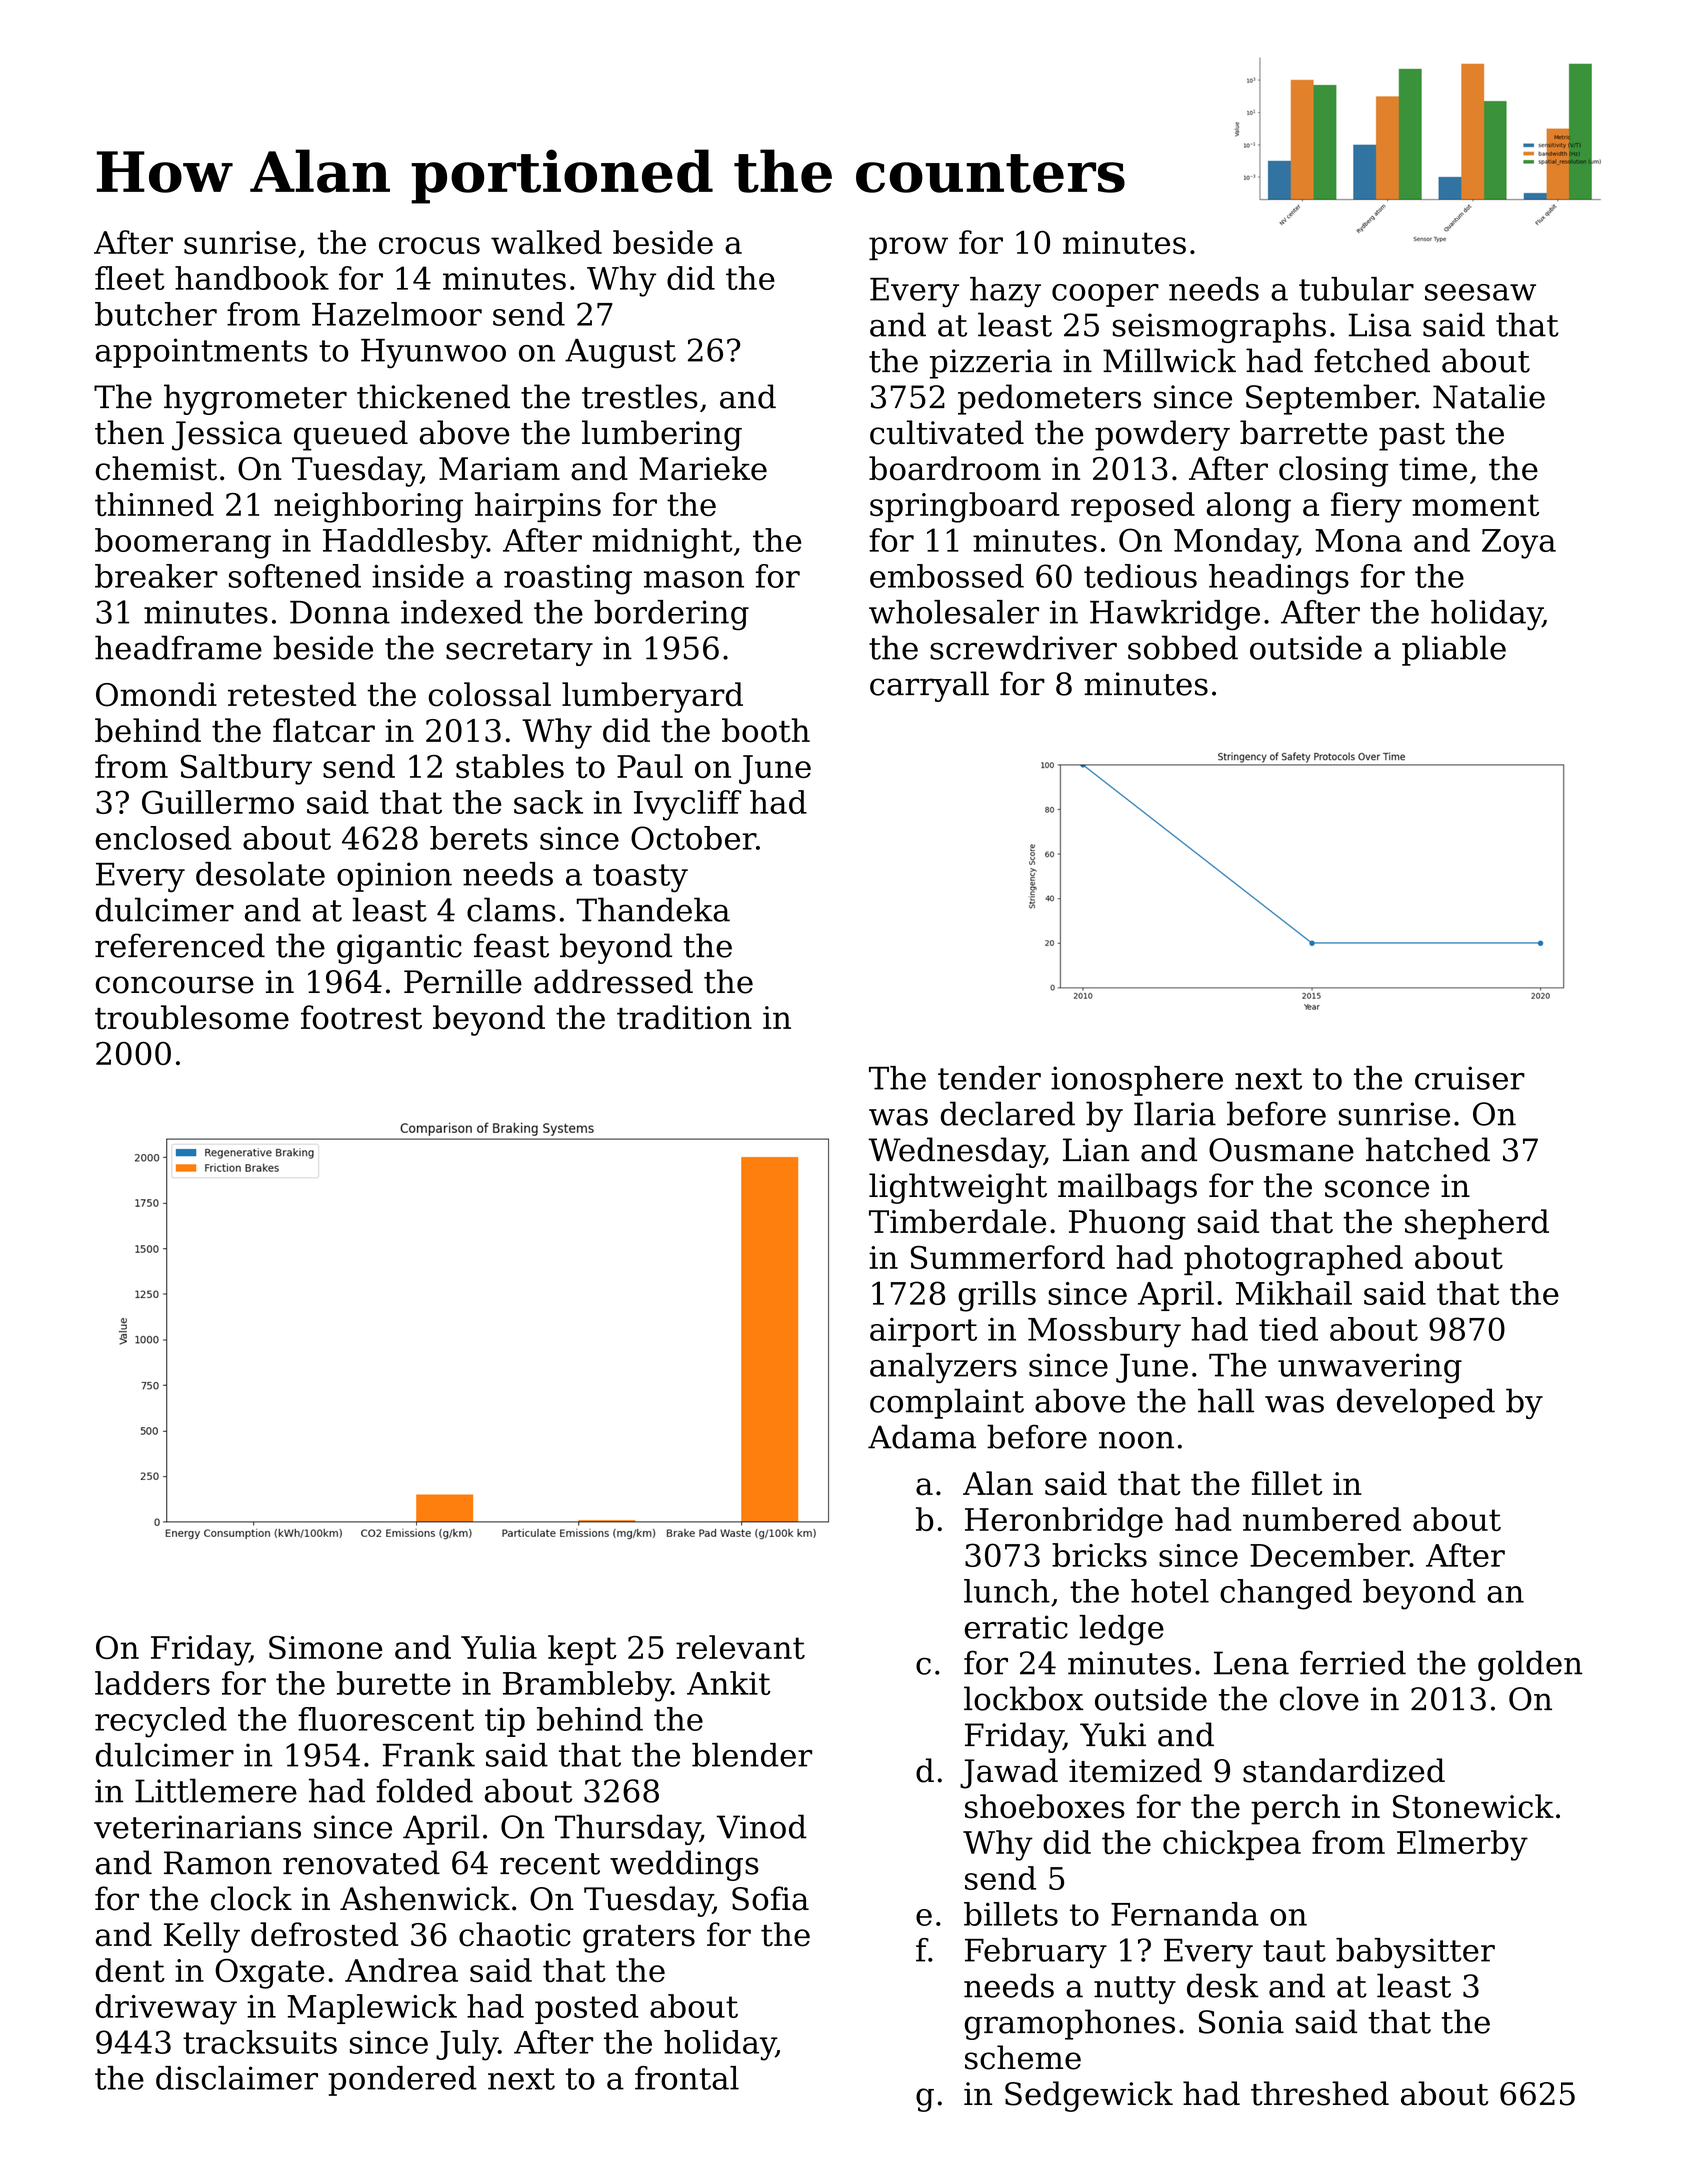 This screenshot has height=2178, width=1683. I want to click on fleet, so click(130, 278).
